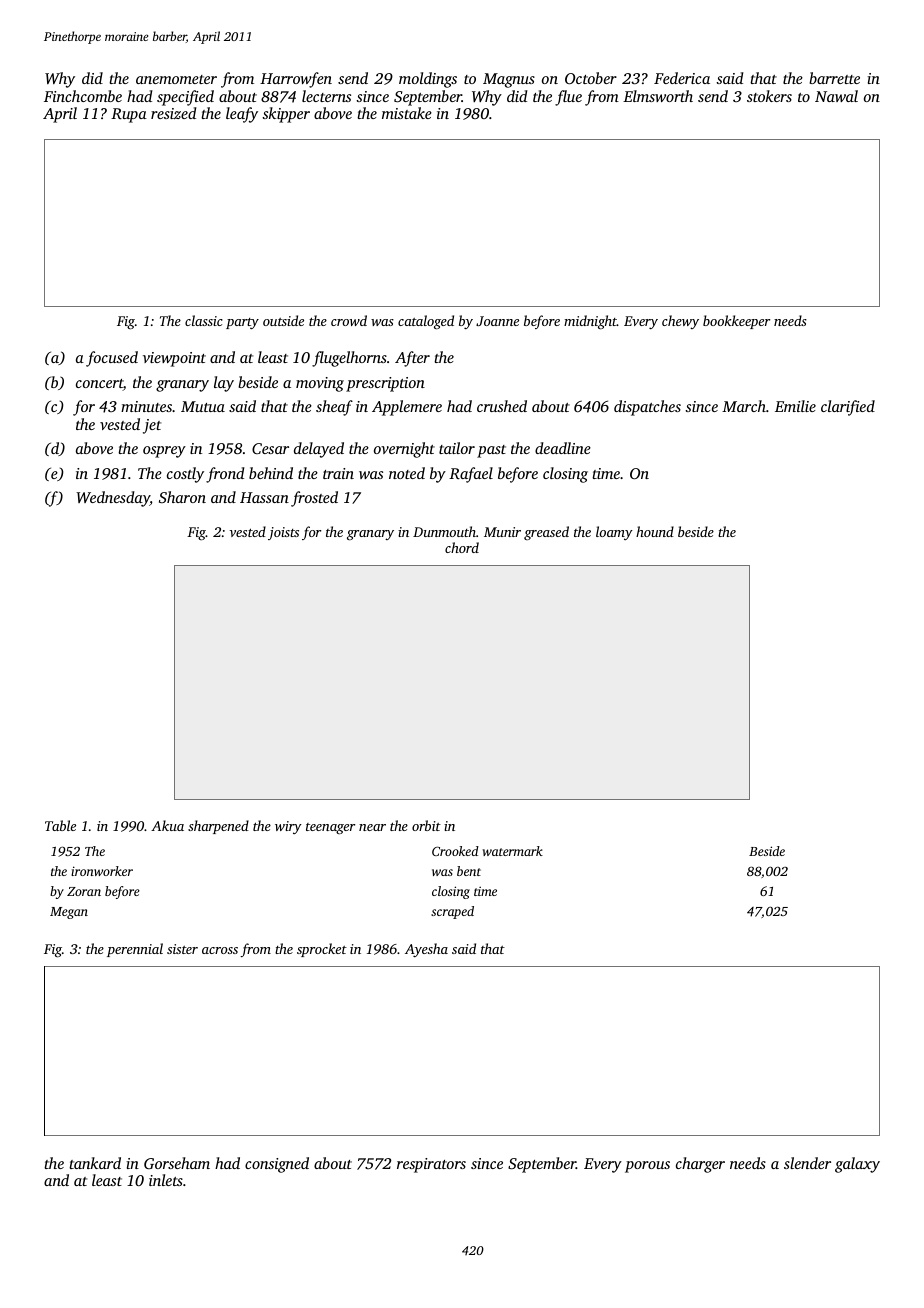 This document has width=924, height=1308. What do you see at coordinates (513, 851) in the document?
I see `watermark` at bounding box center [513, 851].
